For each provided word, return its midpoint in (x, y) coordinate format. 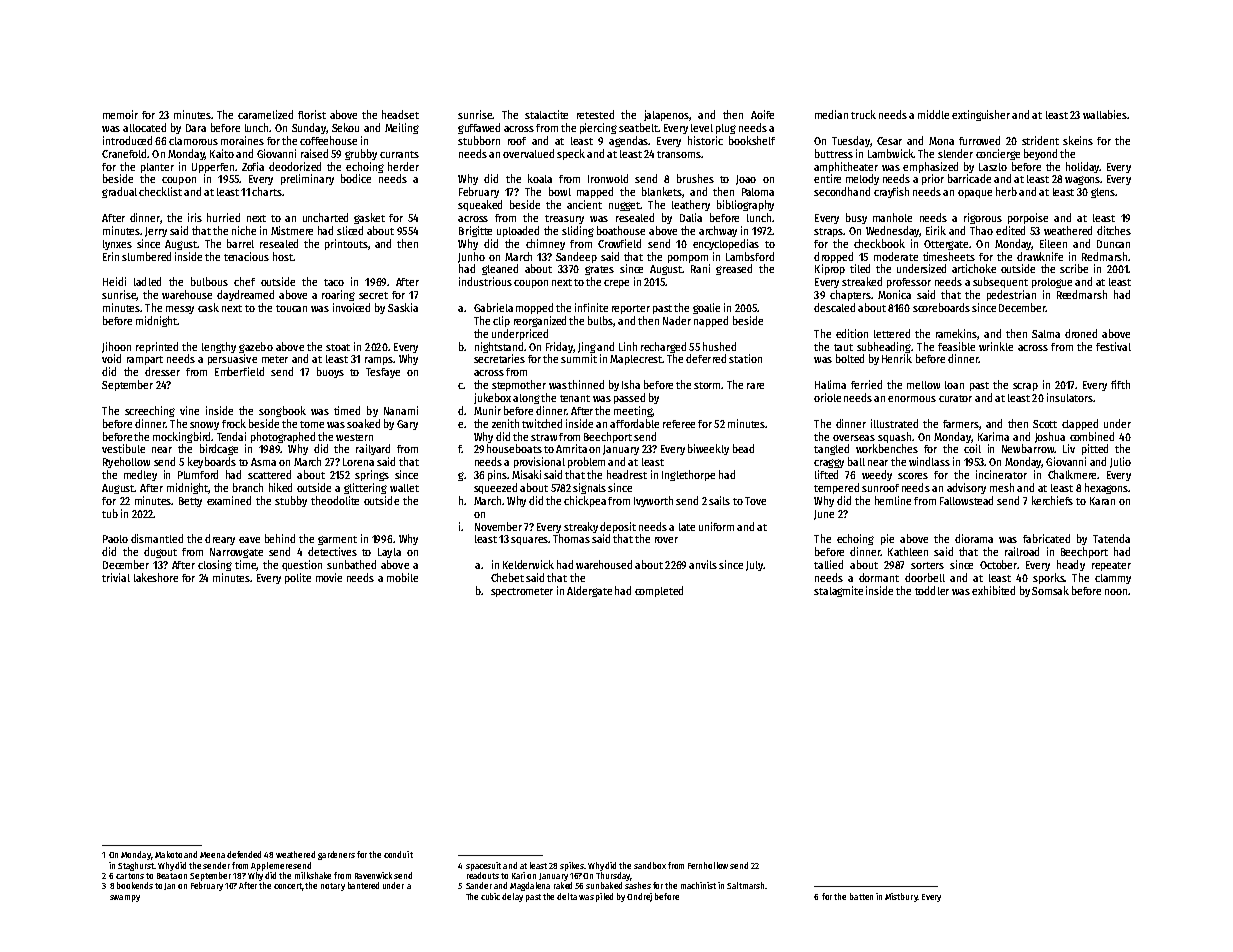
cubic (490, 896)
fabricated (1046, 538)
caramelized (265, 114)
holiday (1083, 167)
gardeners (336, 855)
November (498, 526)
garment (337, 540)
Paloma (758, 192)
